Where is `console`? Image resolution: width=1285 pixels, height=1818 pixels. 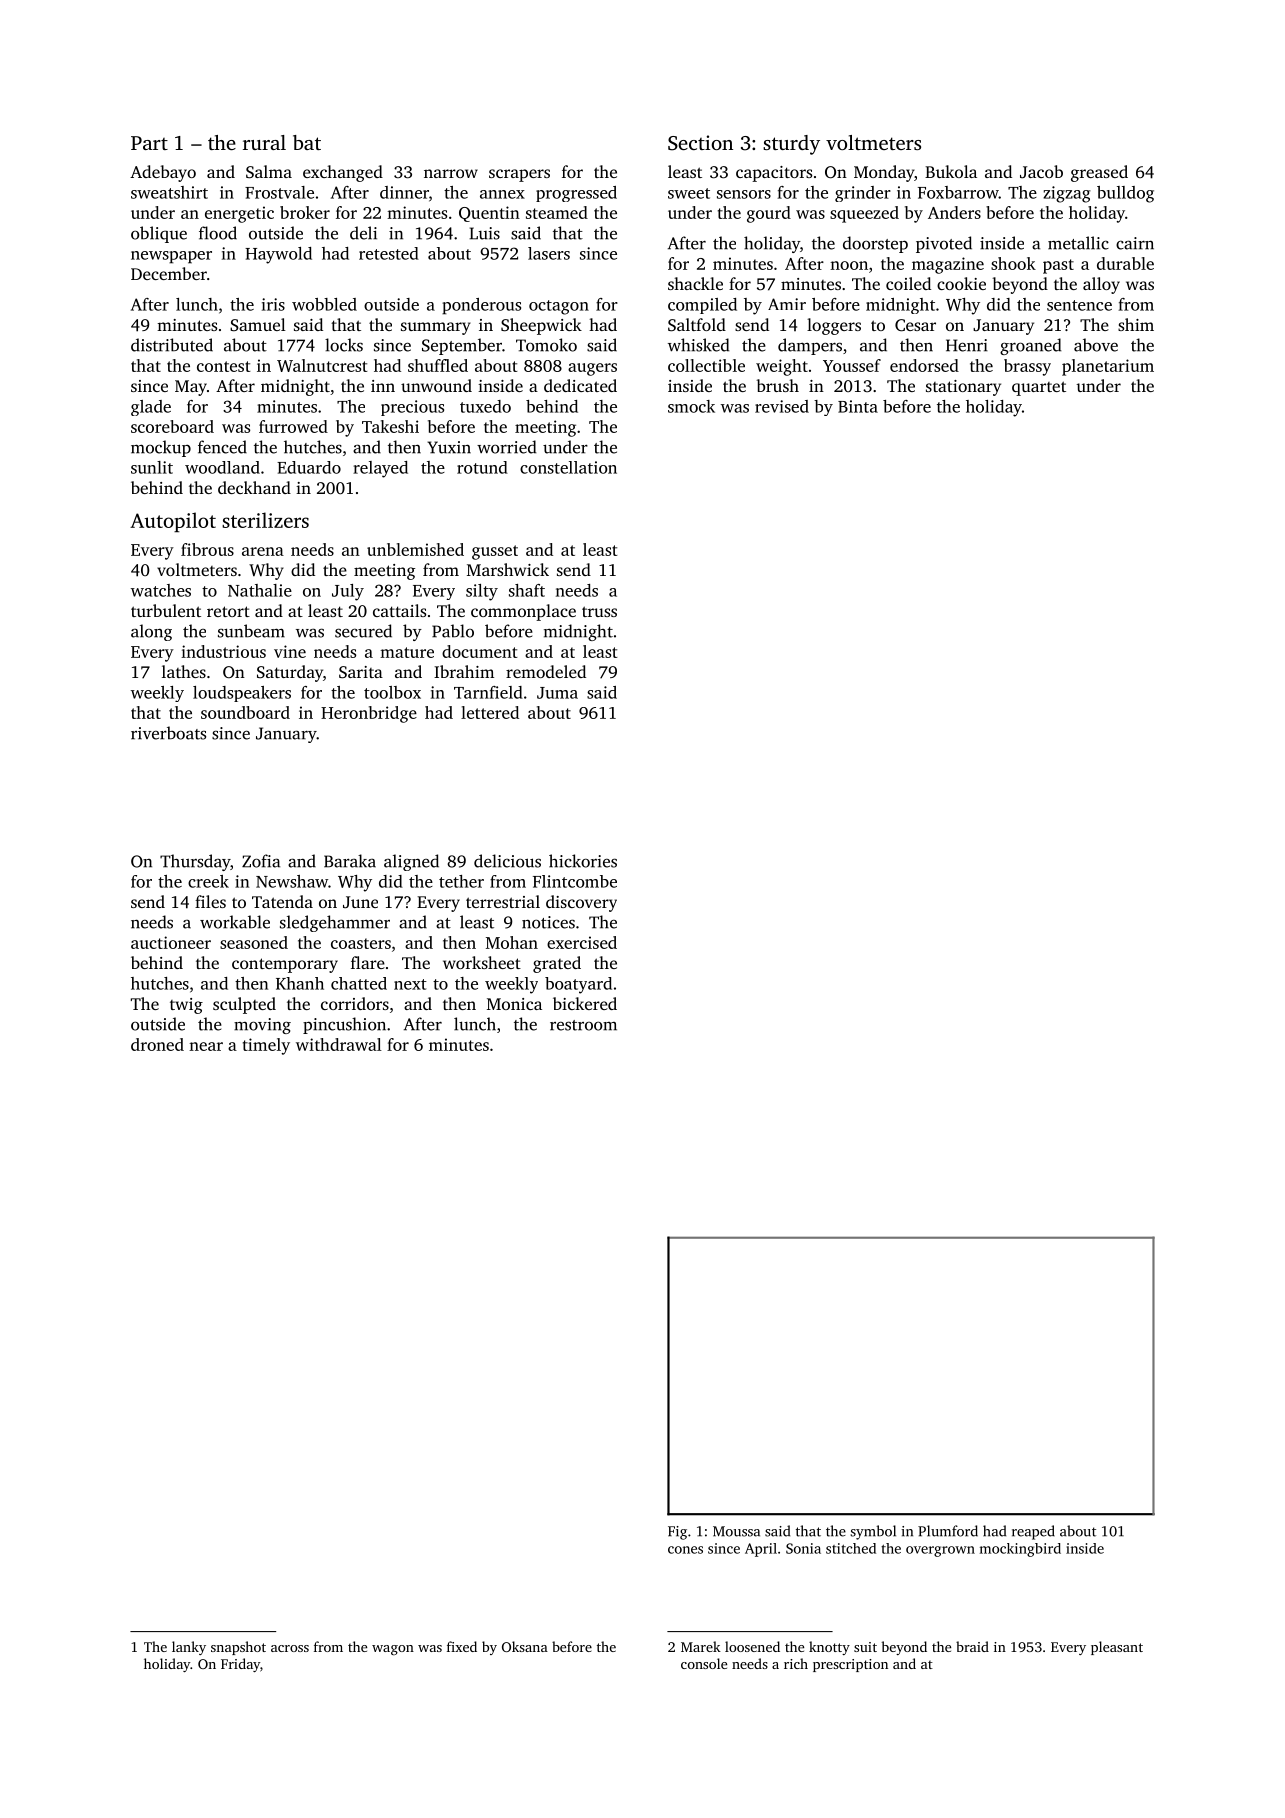 console is located at coordinates (704, 1663).
